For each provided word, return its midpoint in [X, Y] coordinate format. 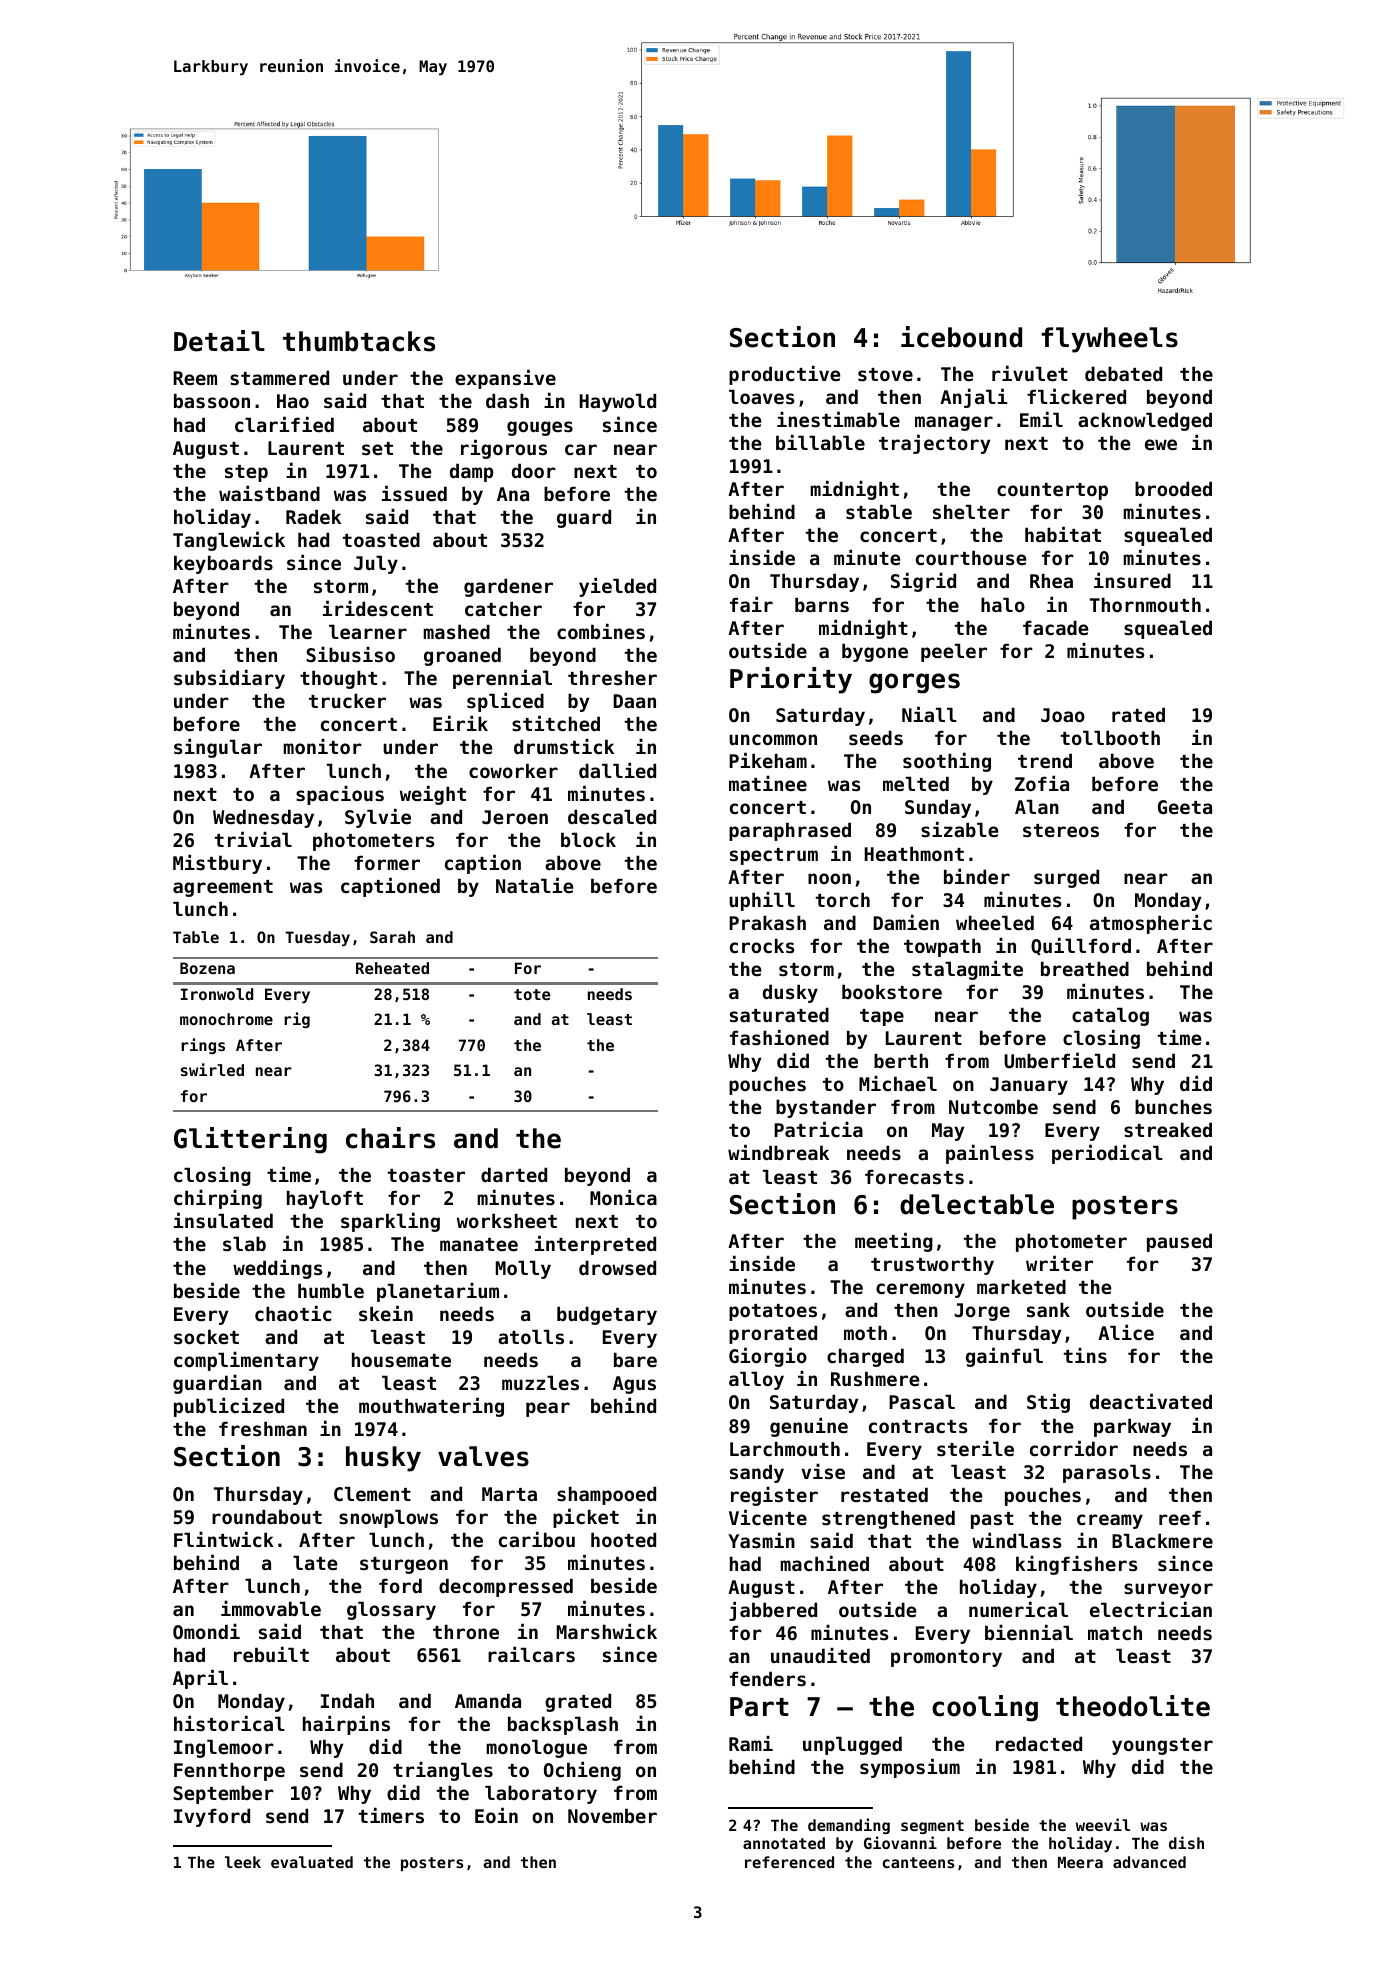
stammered [279, 377]
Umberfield [1059, 1060]
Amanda [488, 1700]
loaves [761, 396]
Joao [1063, 715]
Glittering [250, 1140]
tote [532, 994]
